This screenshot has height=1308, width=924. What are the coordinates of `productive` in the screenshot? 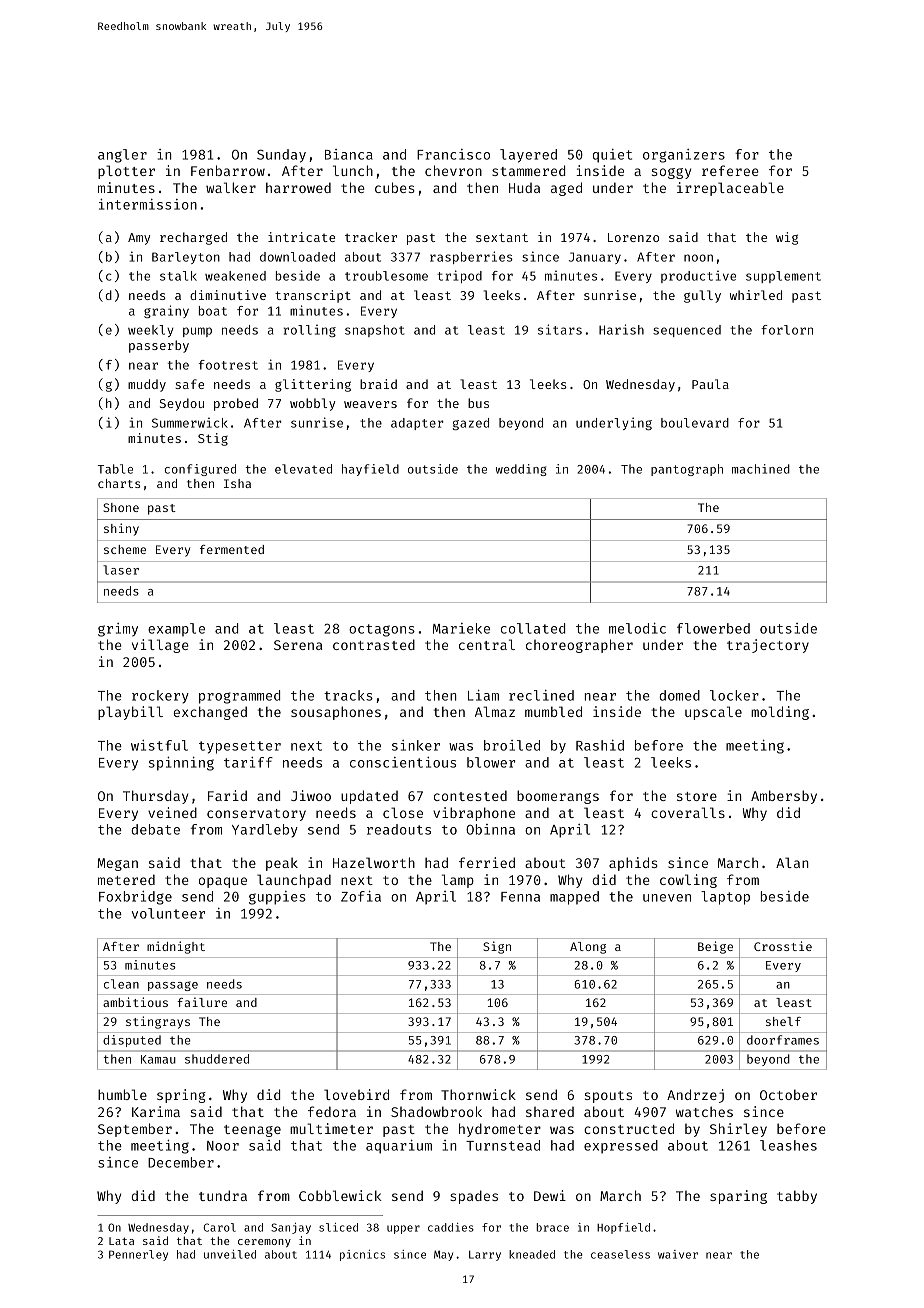 It's located at (698, 277).
